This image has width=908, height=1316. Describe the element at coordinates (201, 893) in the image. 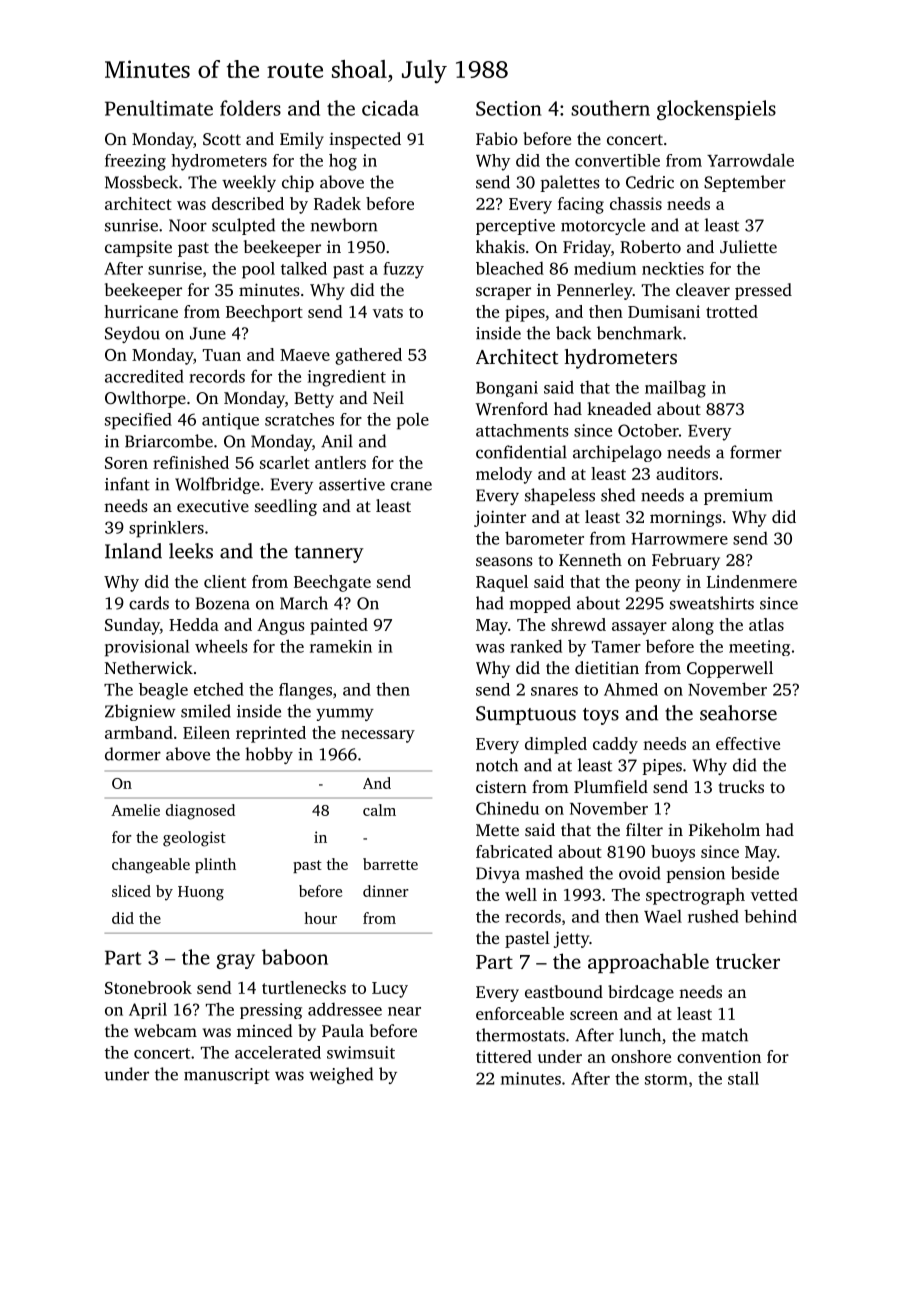

I see `Huong` at that location.
